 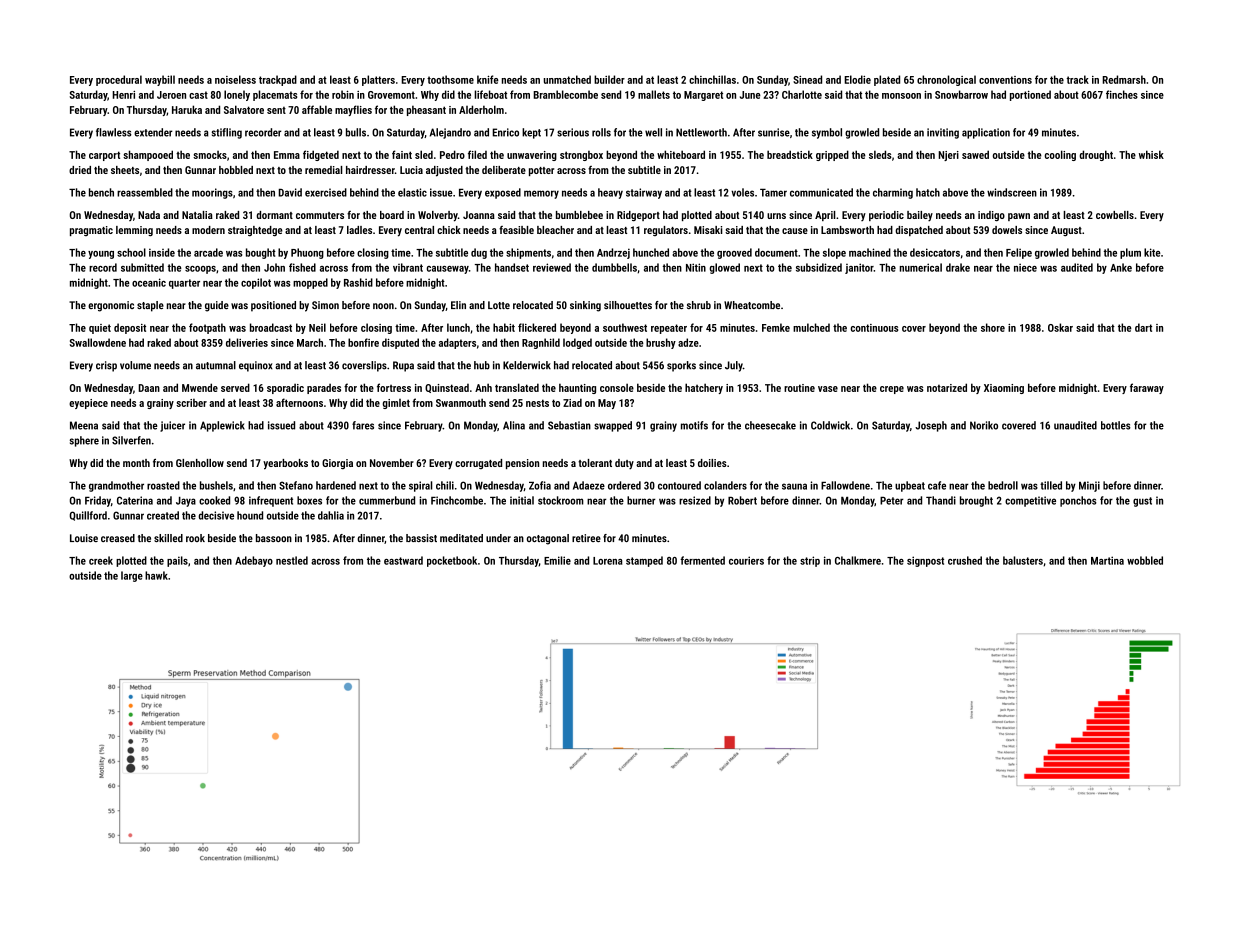 I want to click on hawk, so click(x=156, y=575).
